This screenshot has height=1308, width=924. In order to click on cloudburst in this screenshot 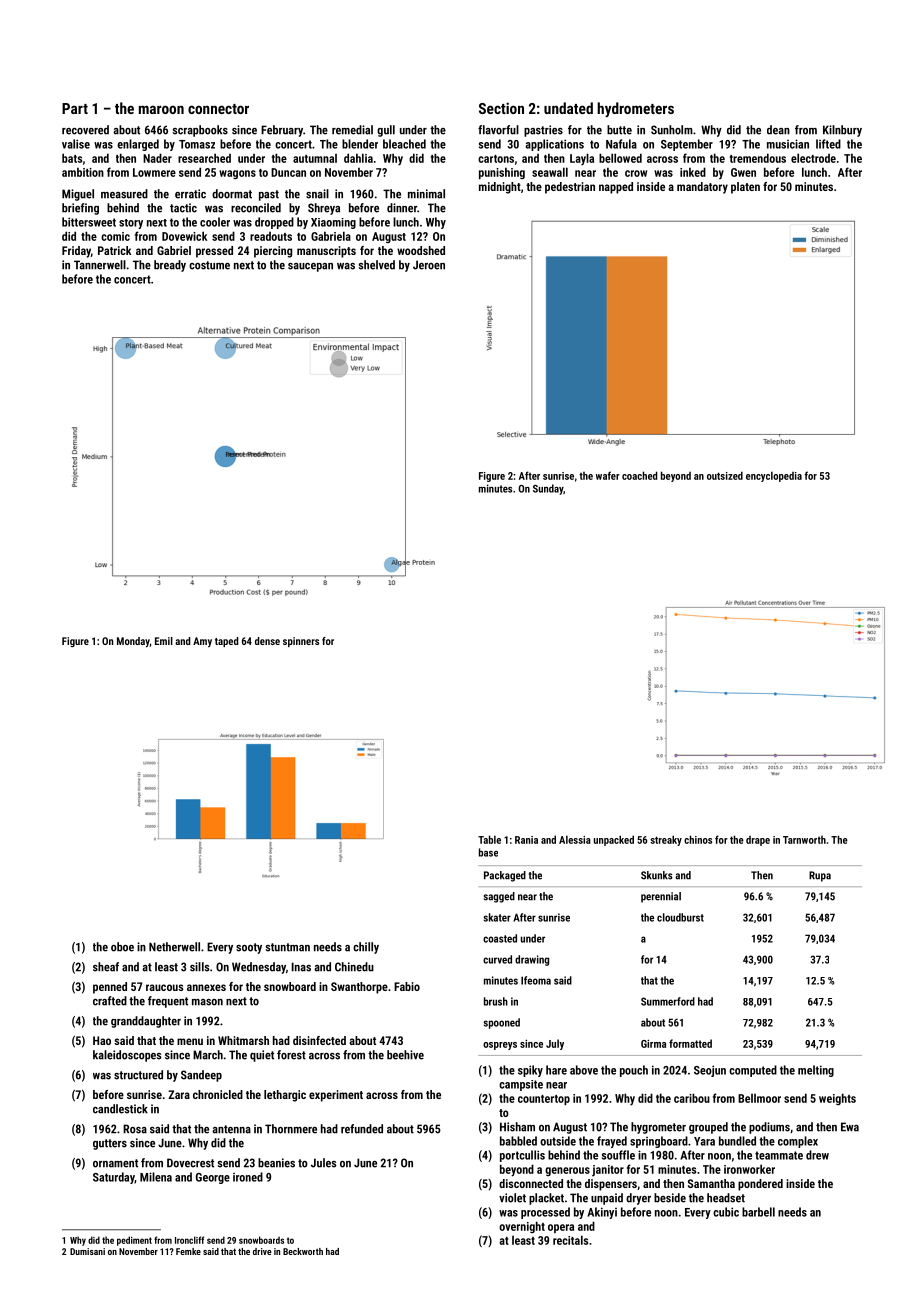, I will do `click(680, 917)`.
